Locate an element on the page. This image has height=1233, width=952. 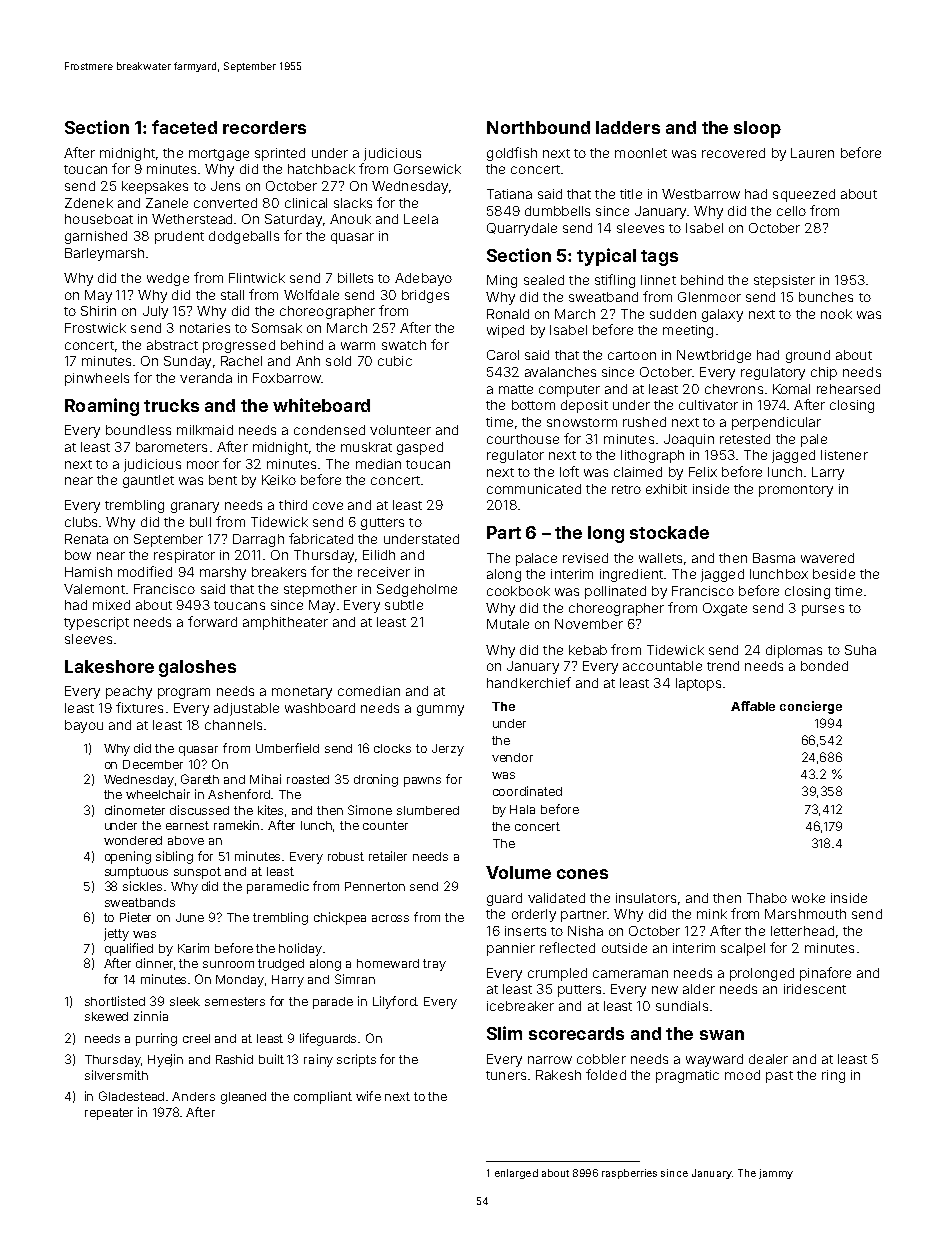
Northbound is located at coordinates (538, 127).
